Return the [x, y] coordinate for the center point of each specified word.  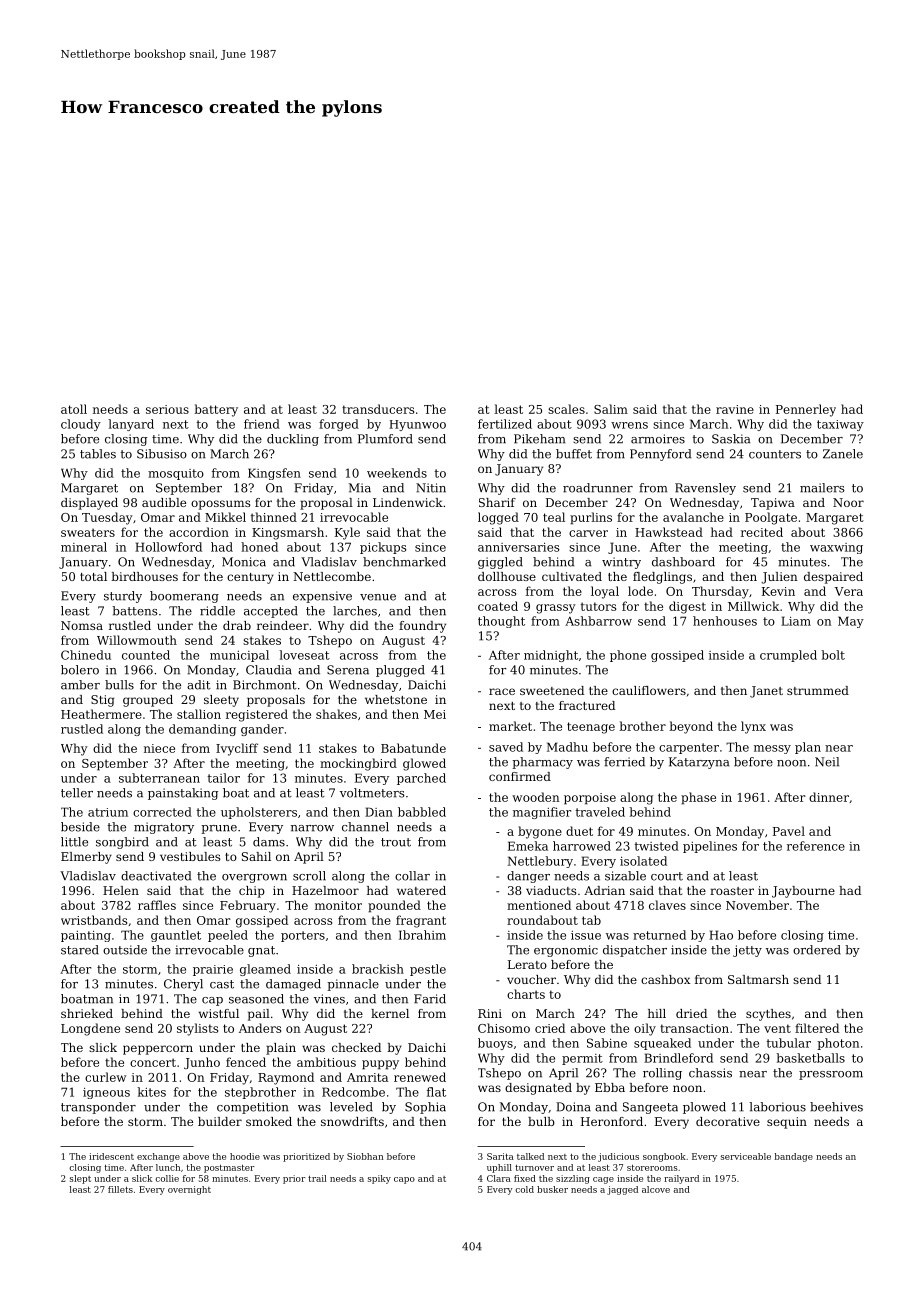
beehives [836, 1107]
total [93, 576]
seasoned [256, 999]
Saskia [731, 439]
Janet [766, 692]
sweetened [552, 690]
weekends [397, 473]
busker [552, 1189]
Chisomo [504, 1028]
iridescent [111, 1156]
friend [262, 424]
